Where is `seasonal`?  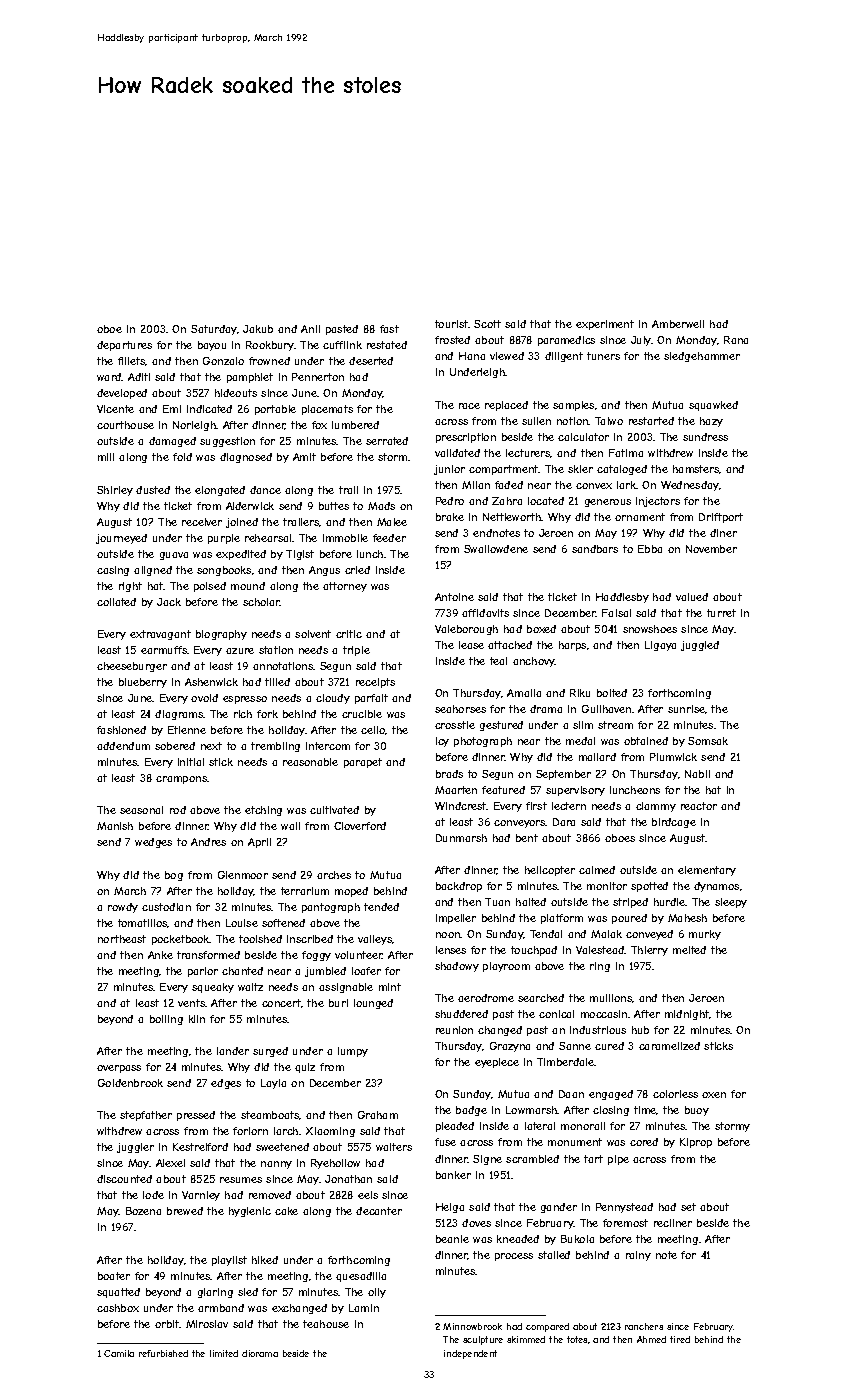
seasonal is located at coordinates (141, 810).
